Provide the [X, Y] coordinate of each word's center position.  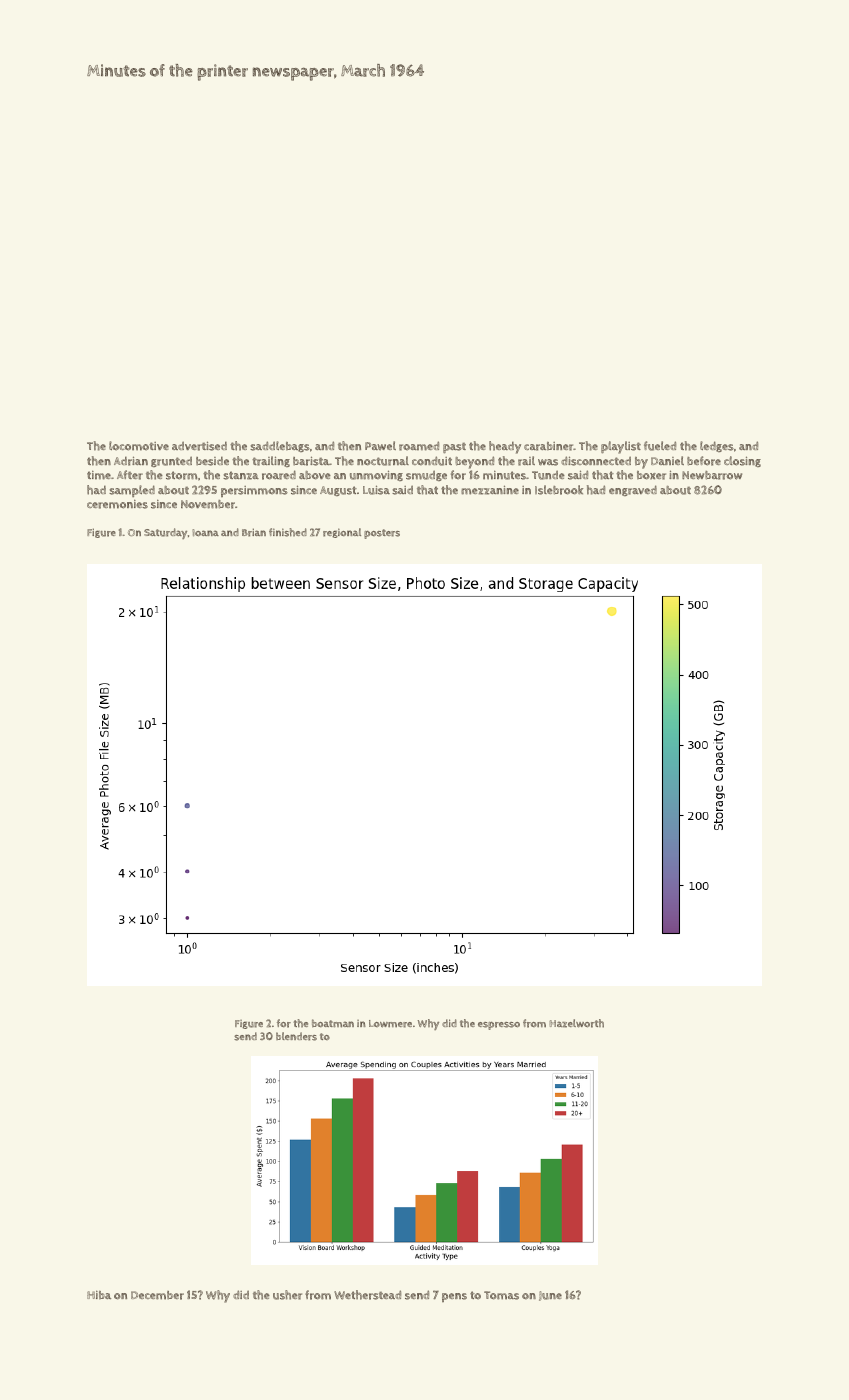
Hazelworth [576, 1023]
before [704, 461]
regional [342, 533]
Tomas [501, 1295]
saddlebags [280, 446]
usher [287, 1295]
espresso [499, 1026]
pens [454, 1297]
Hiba [99, 1295]
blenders [296, 1036]
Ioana [205, 533]
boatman [333, 1023]
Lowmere [390, 1024]
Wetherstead [367, 1295]
